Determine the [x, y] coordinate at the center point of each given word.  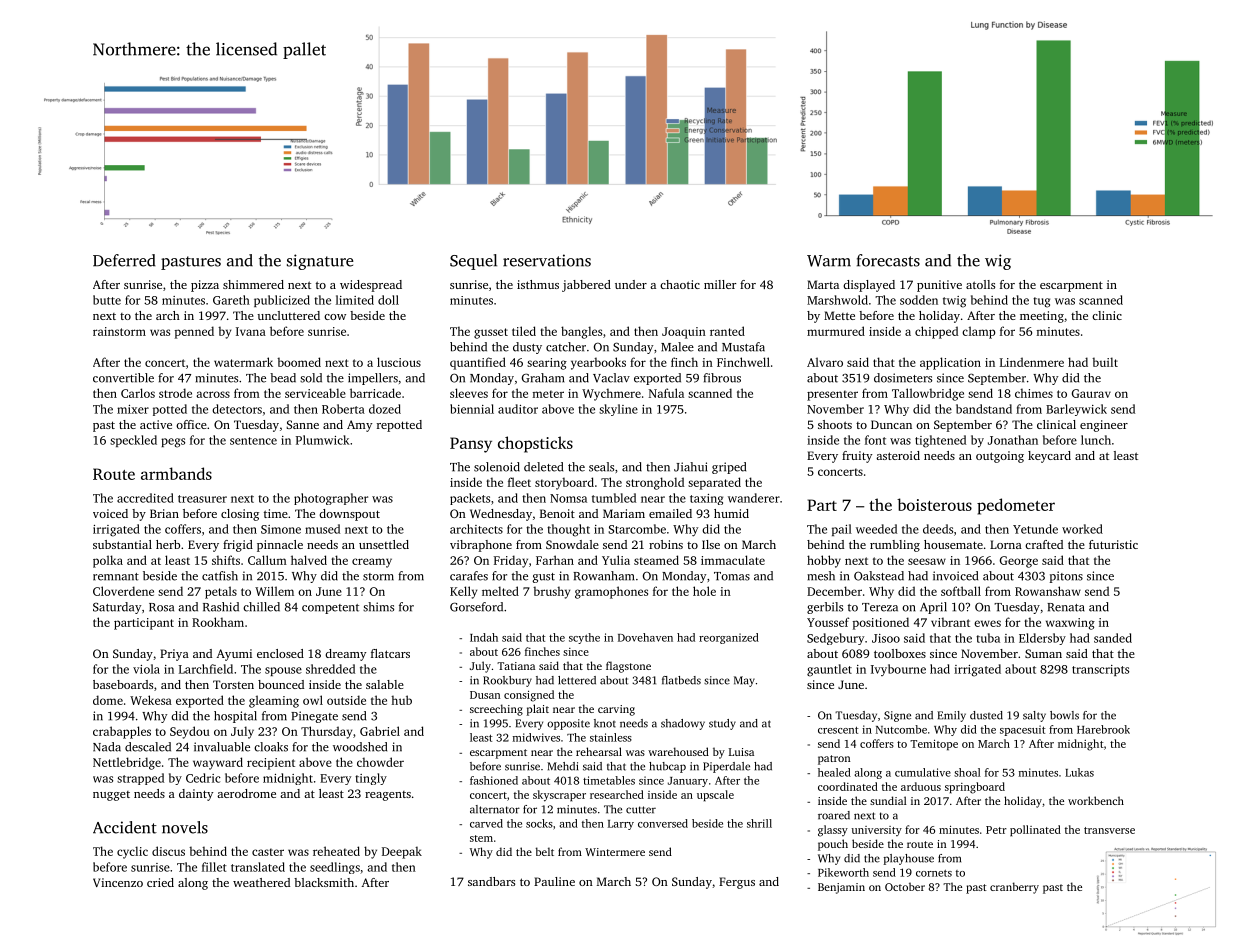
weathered [261, 882]
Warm [829, 261]
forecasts [888, 260]
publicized [282, 301]
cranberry [1014, 888]
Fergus [737, 883]
